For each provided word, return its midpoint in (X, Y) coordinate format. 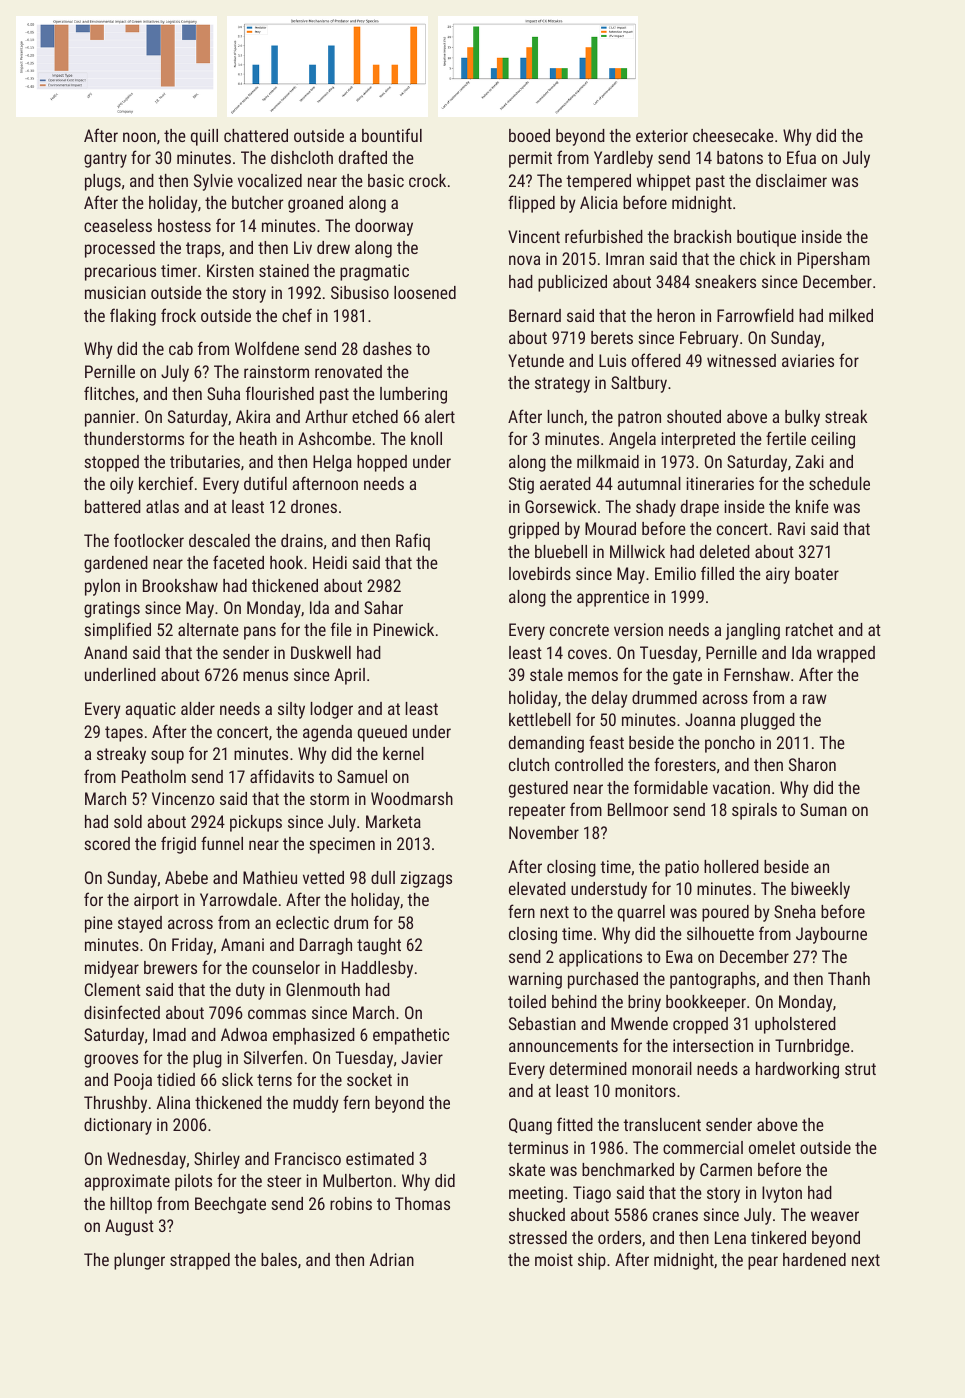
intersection (713, 1045)
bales (279, 1259)
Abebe (186, 877)
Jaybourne (831, 935)
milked (851, 315)
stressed (538, 1237)
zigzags (426, 879)
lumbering (413, 395)
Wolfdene (267, 348)
